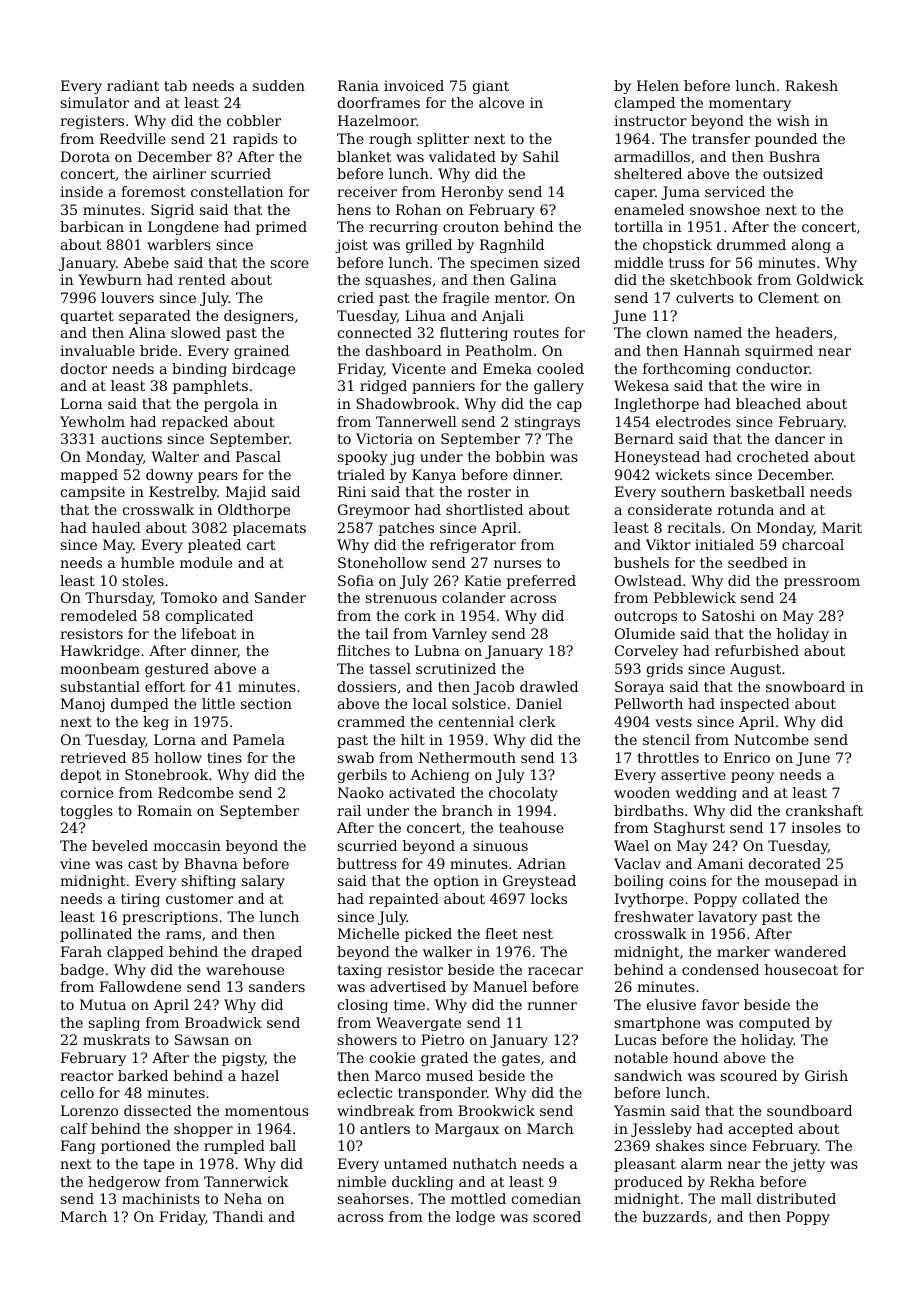  Describe the element at coordinates (161, 1198) in the image. I see `machinists` at that location.
